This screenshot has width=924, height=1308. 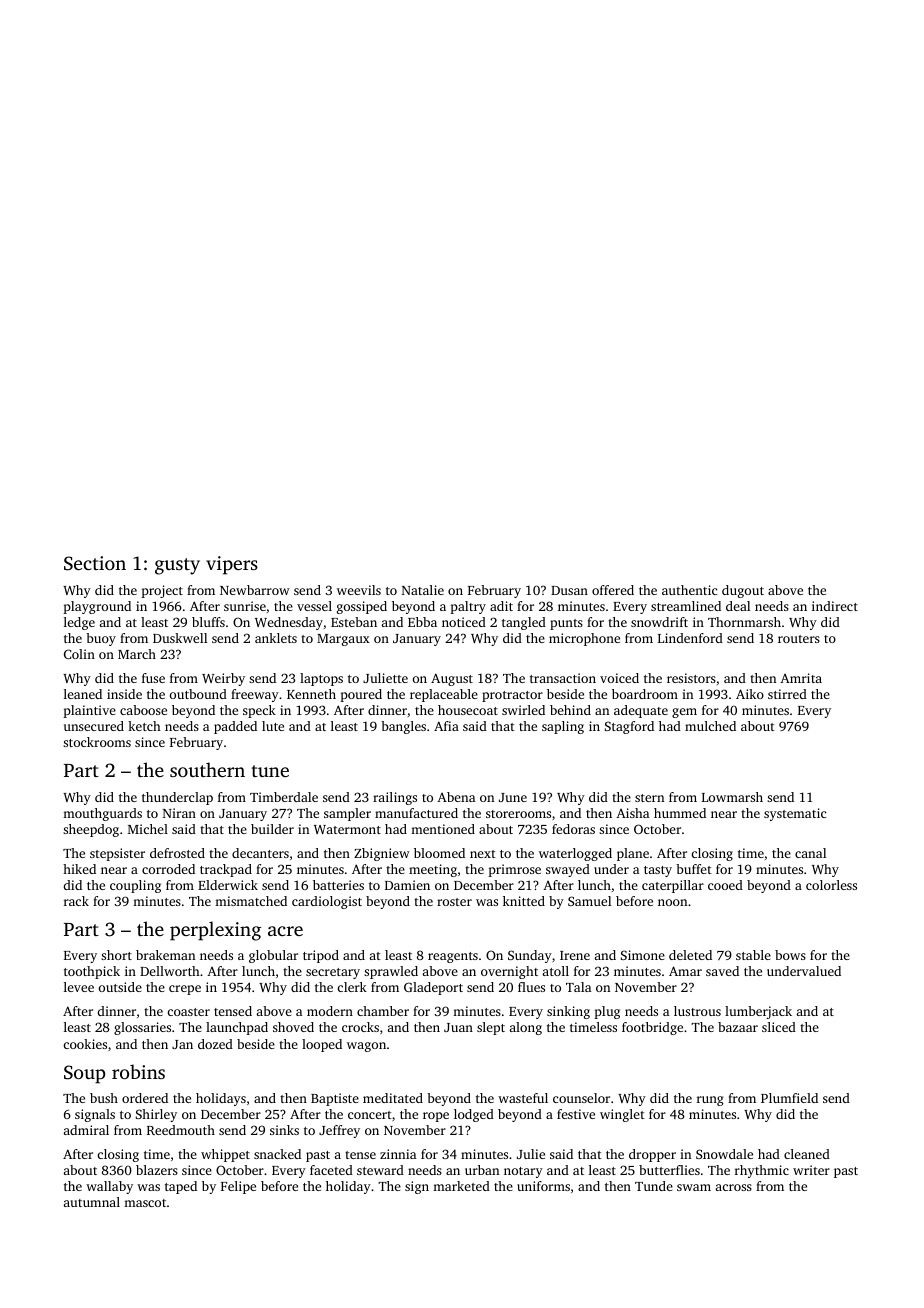 I want to click on indirect, so click(x=835, y=606).
